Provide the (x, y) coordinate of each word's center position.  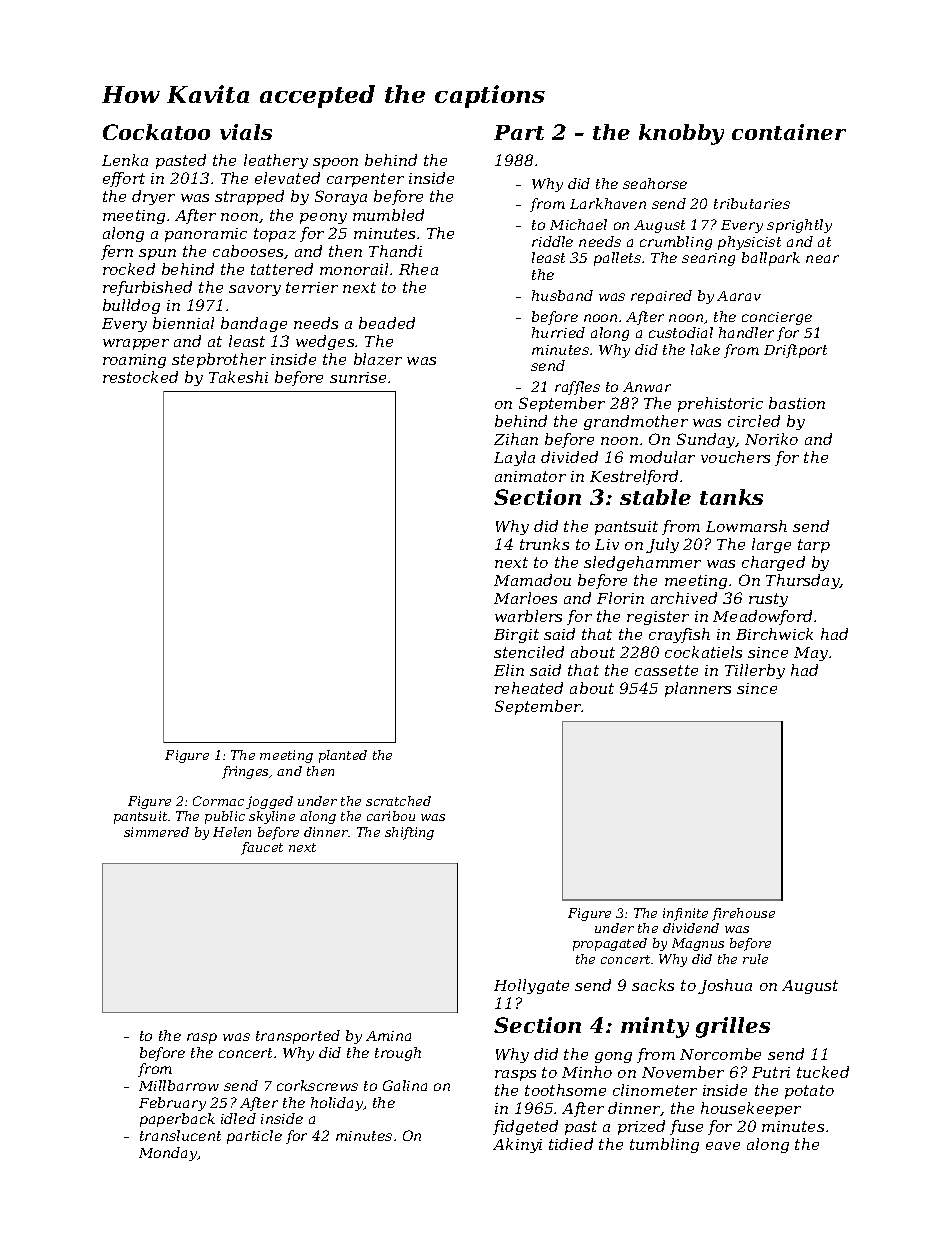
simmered (156, 832)
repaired (661, 297)
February (172, 1104)
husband (562, 295)
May (811, 654)
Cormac (218, 801)
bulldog (131, 306)
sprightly (799, 226)
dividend (691, 928)
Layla (514, 458)
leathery (276, 161)
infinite (685, 914)
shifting (409, 833)
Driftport (795, 351)
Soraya (341, 197)
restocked (140, 377)
